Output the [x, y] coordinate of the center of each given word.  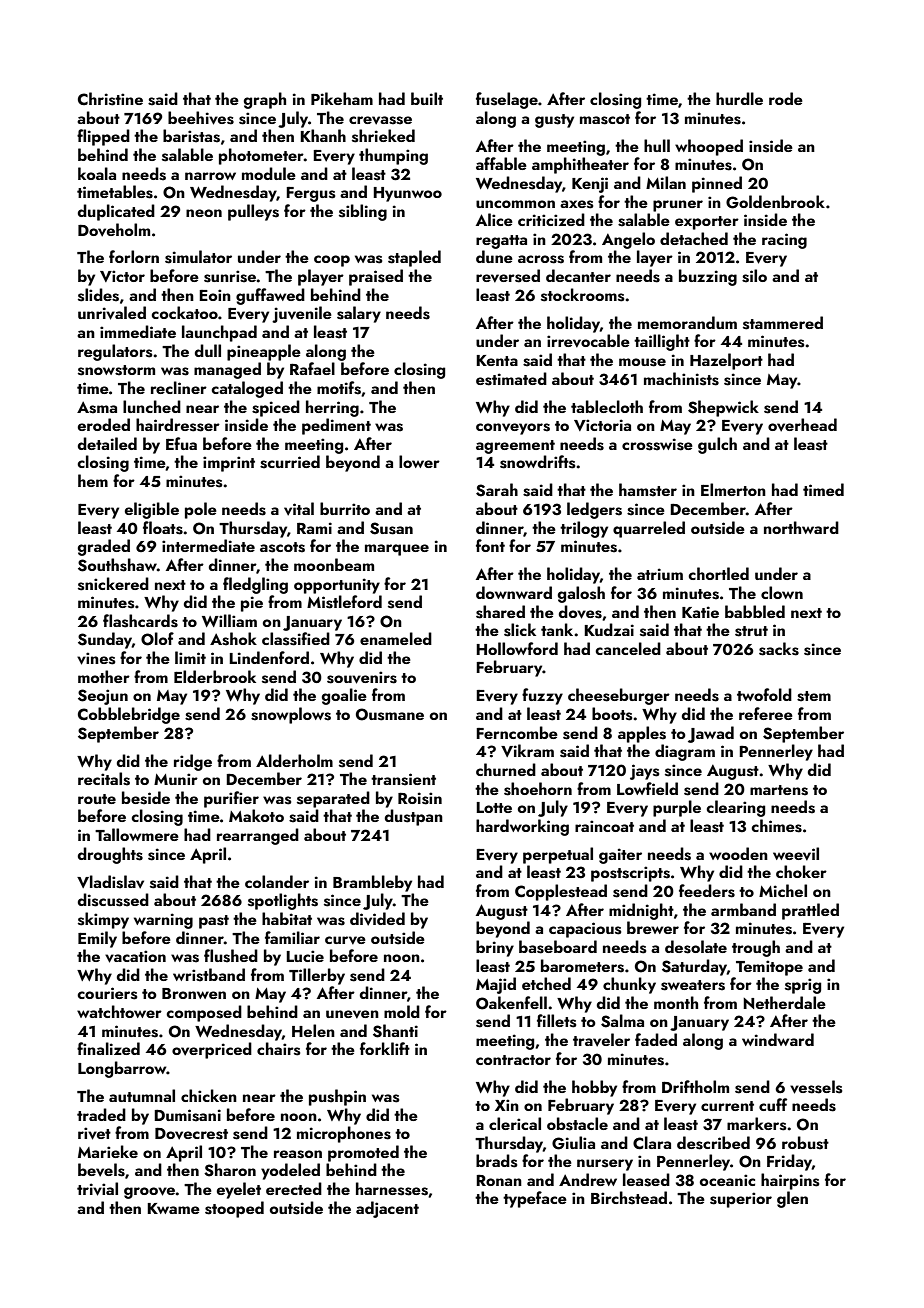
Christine [110, 99]
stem [814, 696]
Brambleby [372, 883]
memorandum [687, 322]
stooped [234, 1209]
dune [494, 256]
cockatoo [184, 312]
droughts [110, 855]
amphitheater [580, 165]
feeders [707, 891]
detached [694, 238]
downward [514, 592]
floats [163, 528]
